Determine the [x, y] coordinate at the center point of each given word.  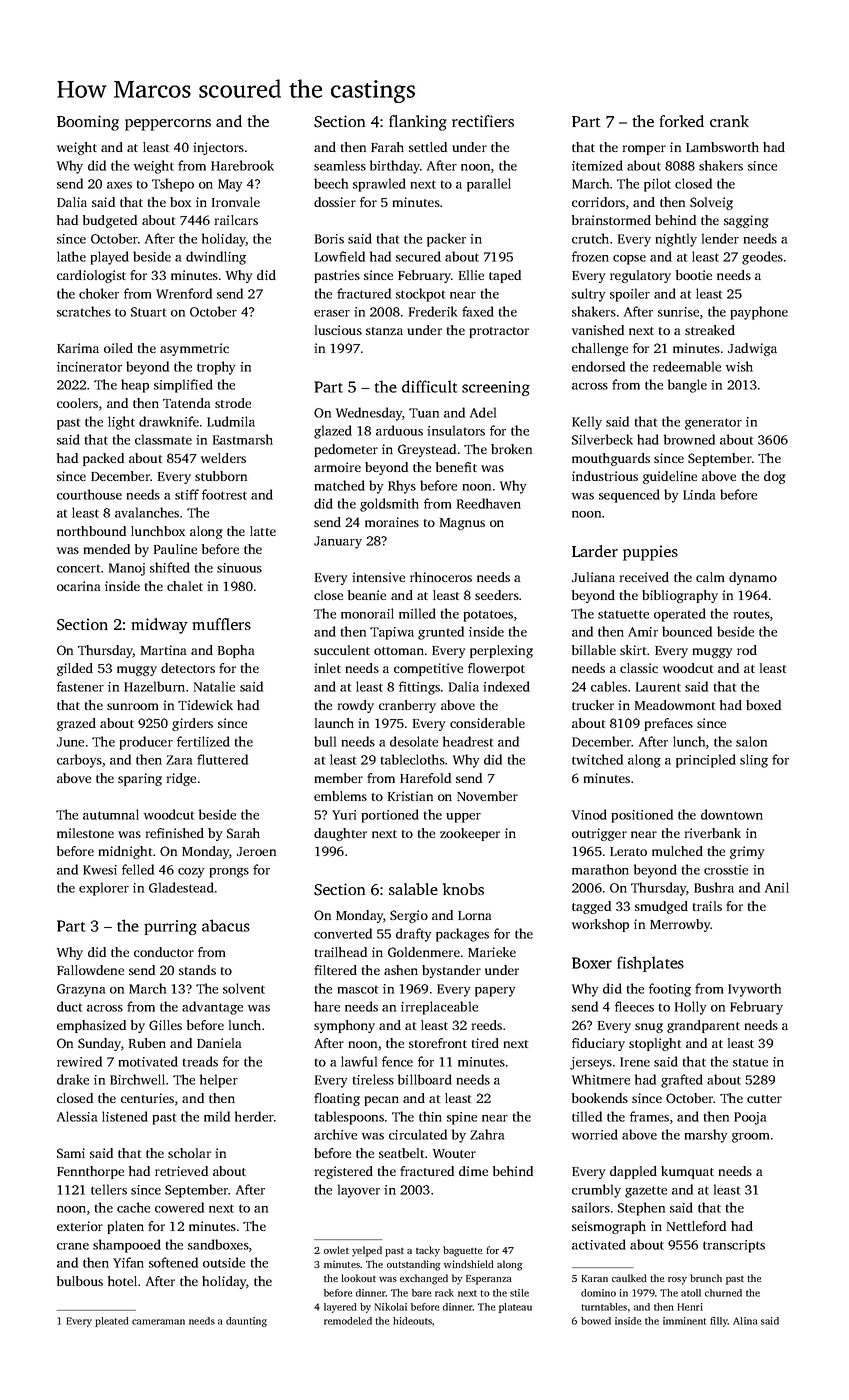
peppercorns [168, 125]
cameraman [158, 1322]
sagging [746, 221]
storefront [438, 1043]
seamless [340, 165]
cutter [764, 1099]
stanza [384, 331]
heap [135, 386]
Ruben [147, 1043]
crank [729, 121]
